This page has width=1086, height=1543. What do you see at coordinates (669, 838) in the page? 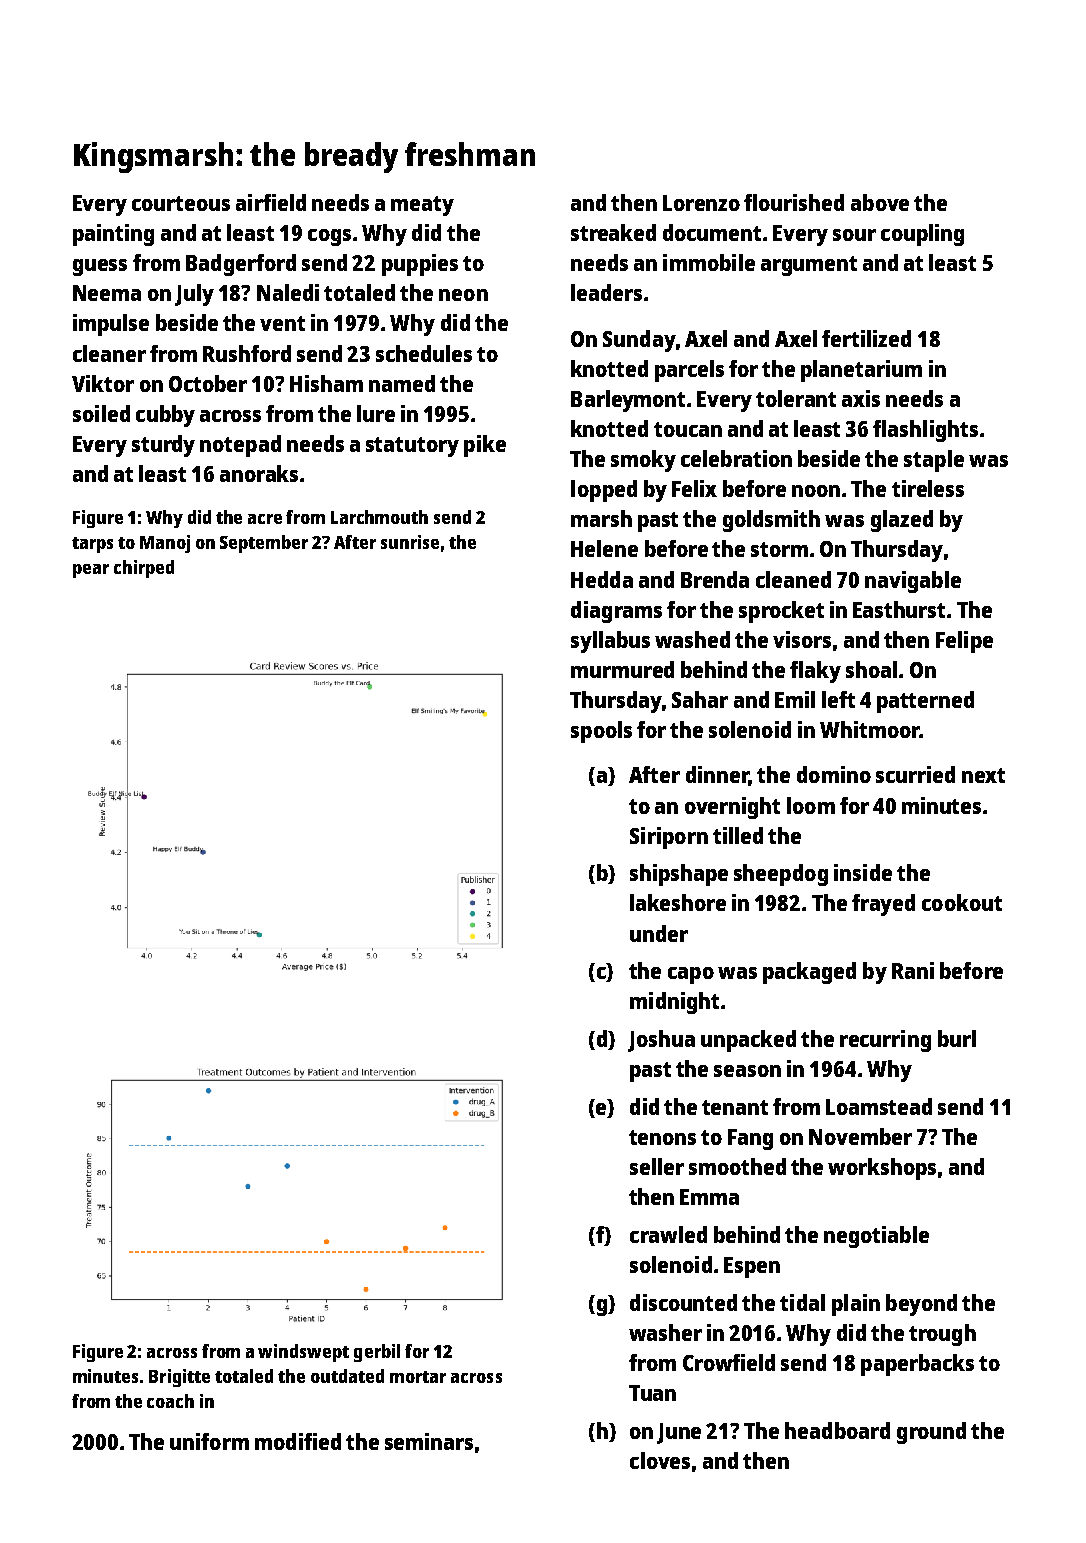
I see `Siriporn` at bounding box center [669, 838].
